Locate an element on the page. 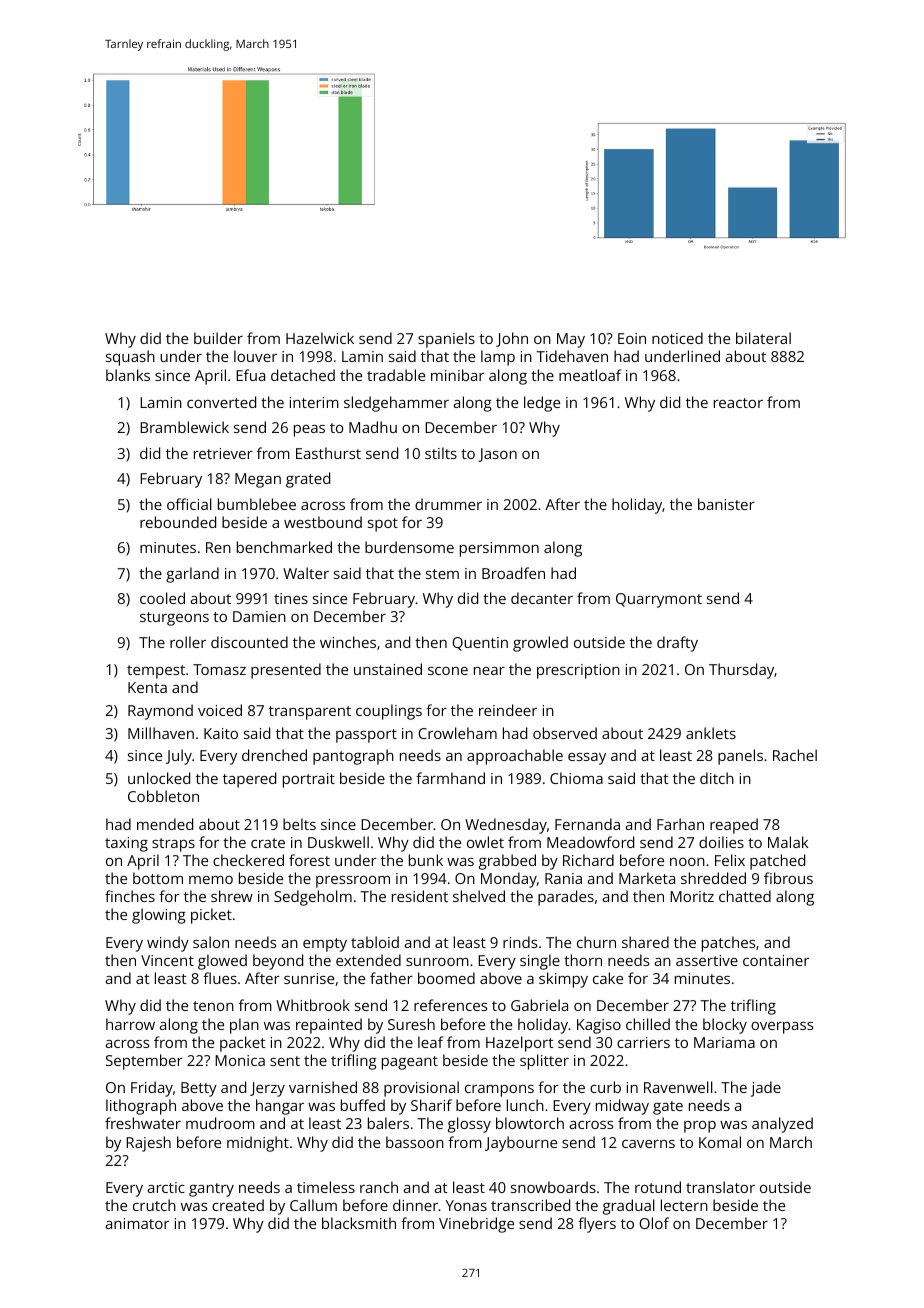 This page has width=924, height=1308. Callum is located at coordinates (313, 1205).
